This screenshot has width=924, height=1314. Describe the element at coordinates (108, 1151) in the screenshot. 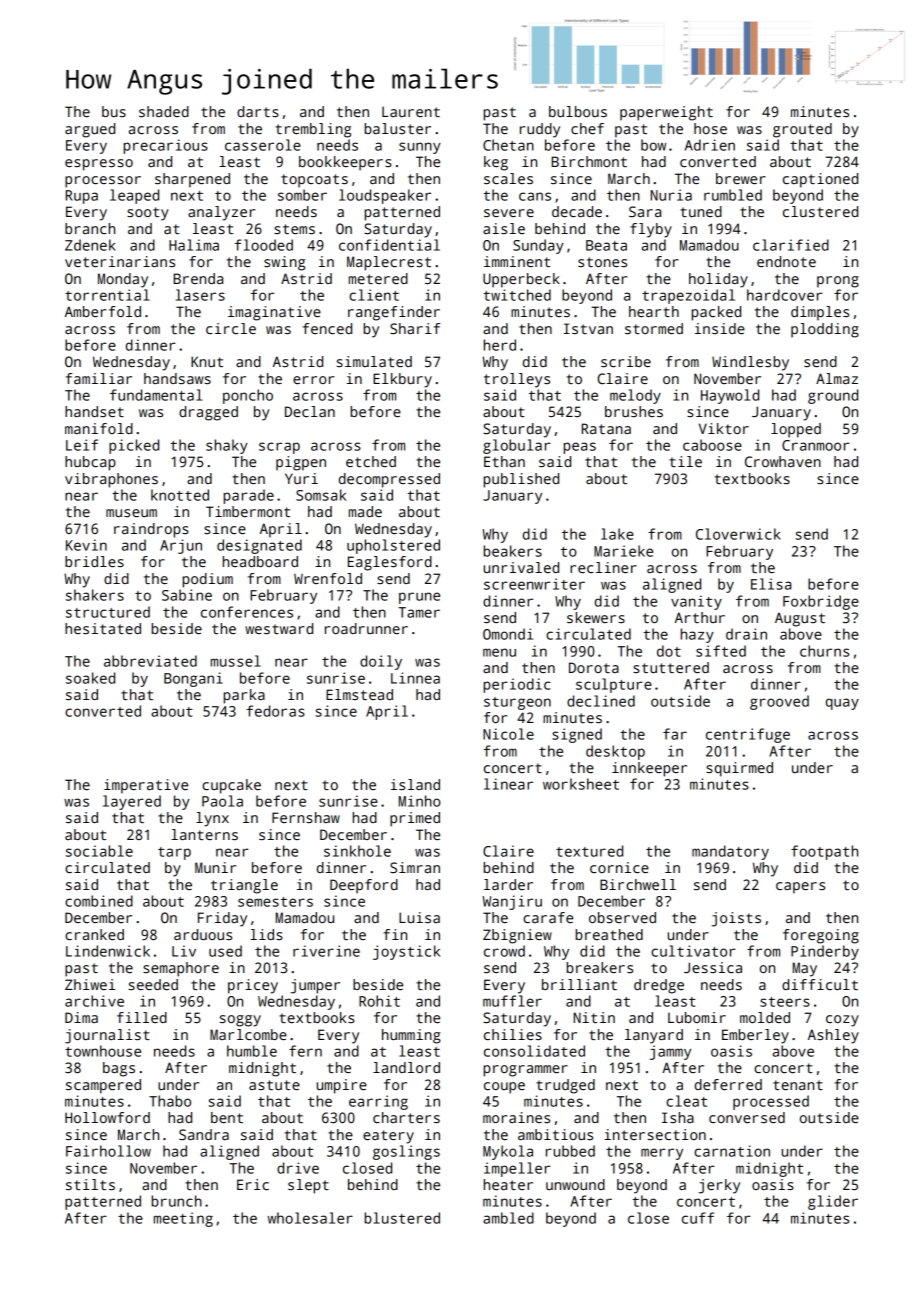

I see `Fairhollow` at that location.
